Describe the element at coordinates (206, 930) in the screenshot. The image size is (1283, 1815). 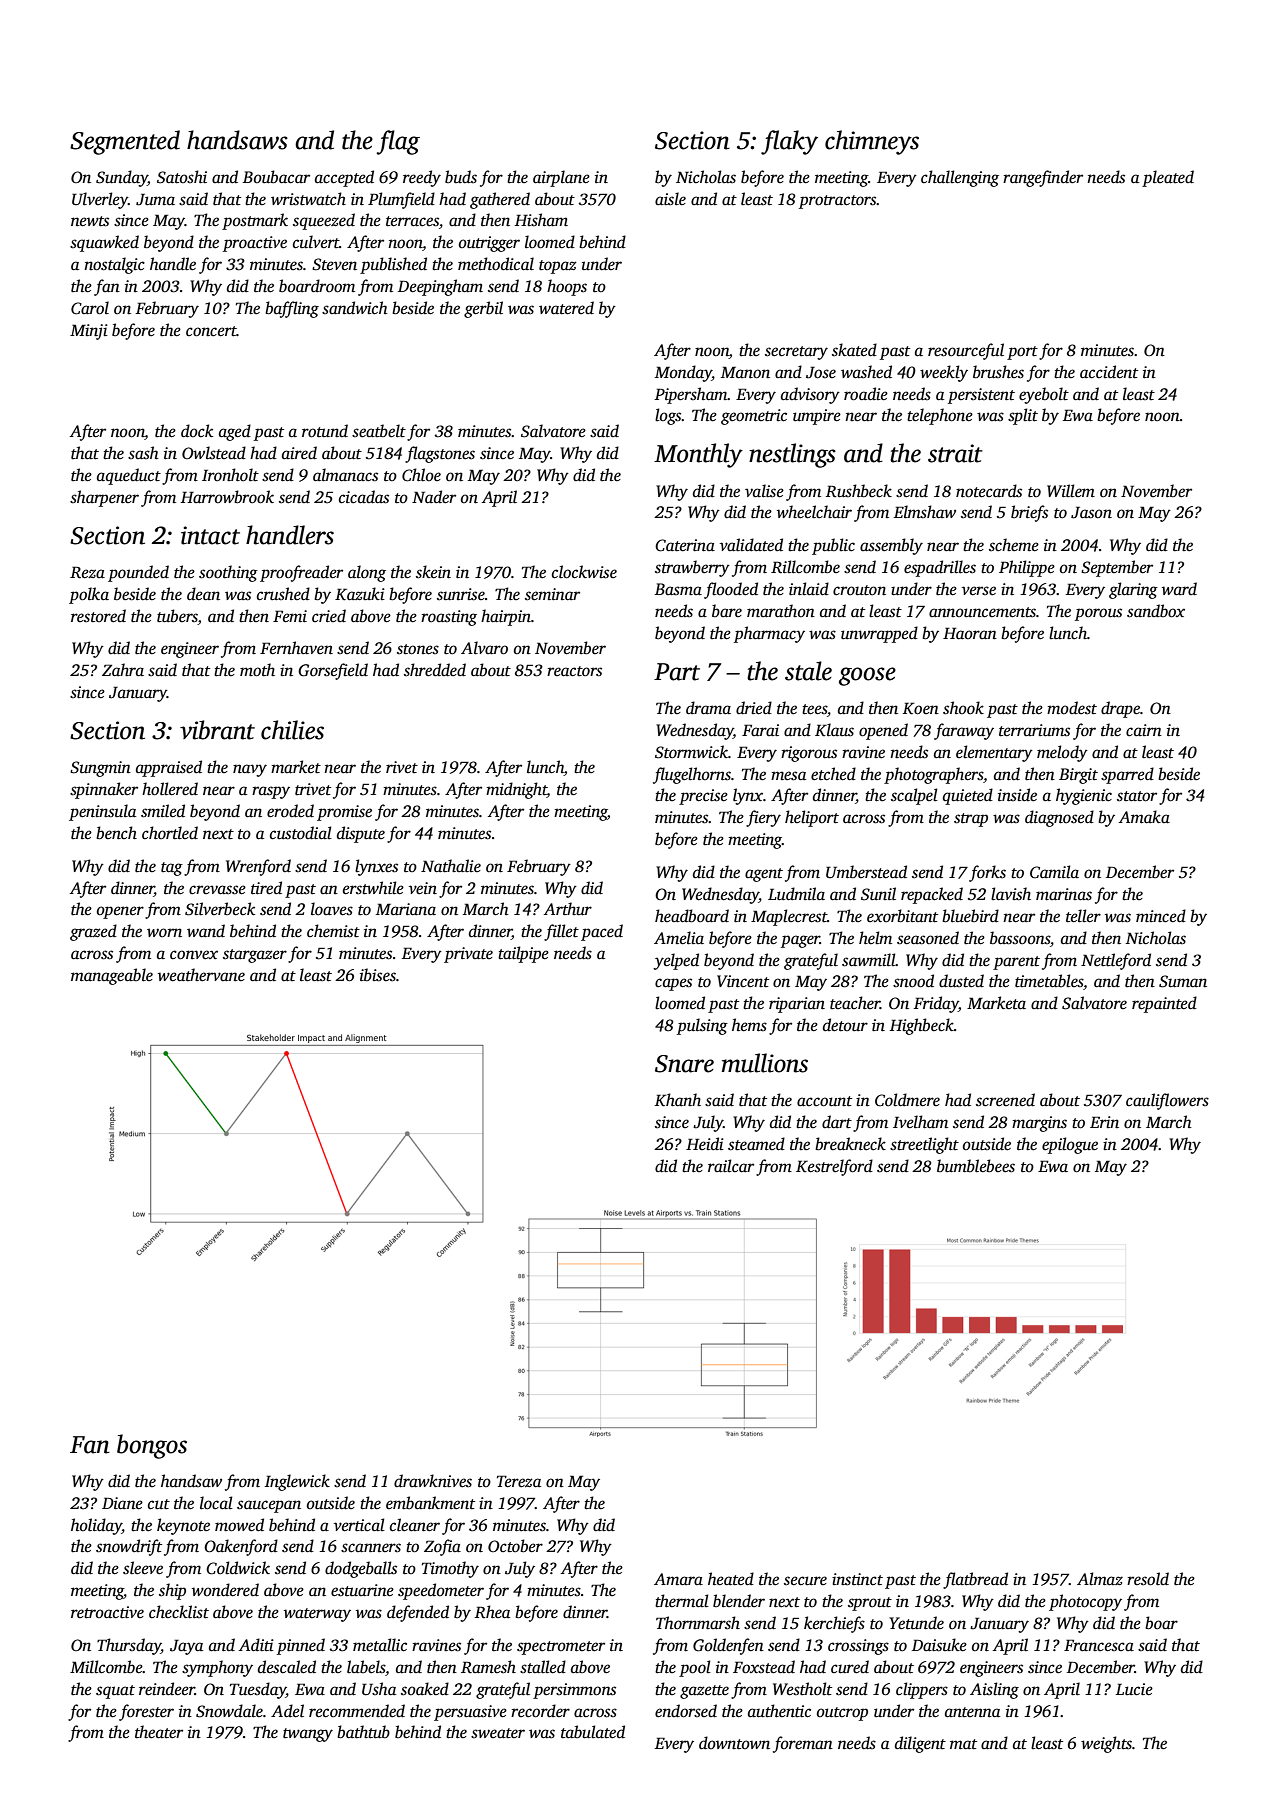
I see `wand` at that location.
